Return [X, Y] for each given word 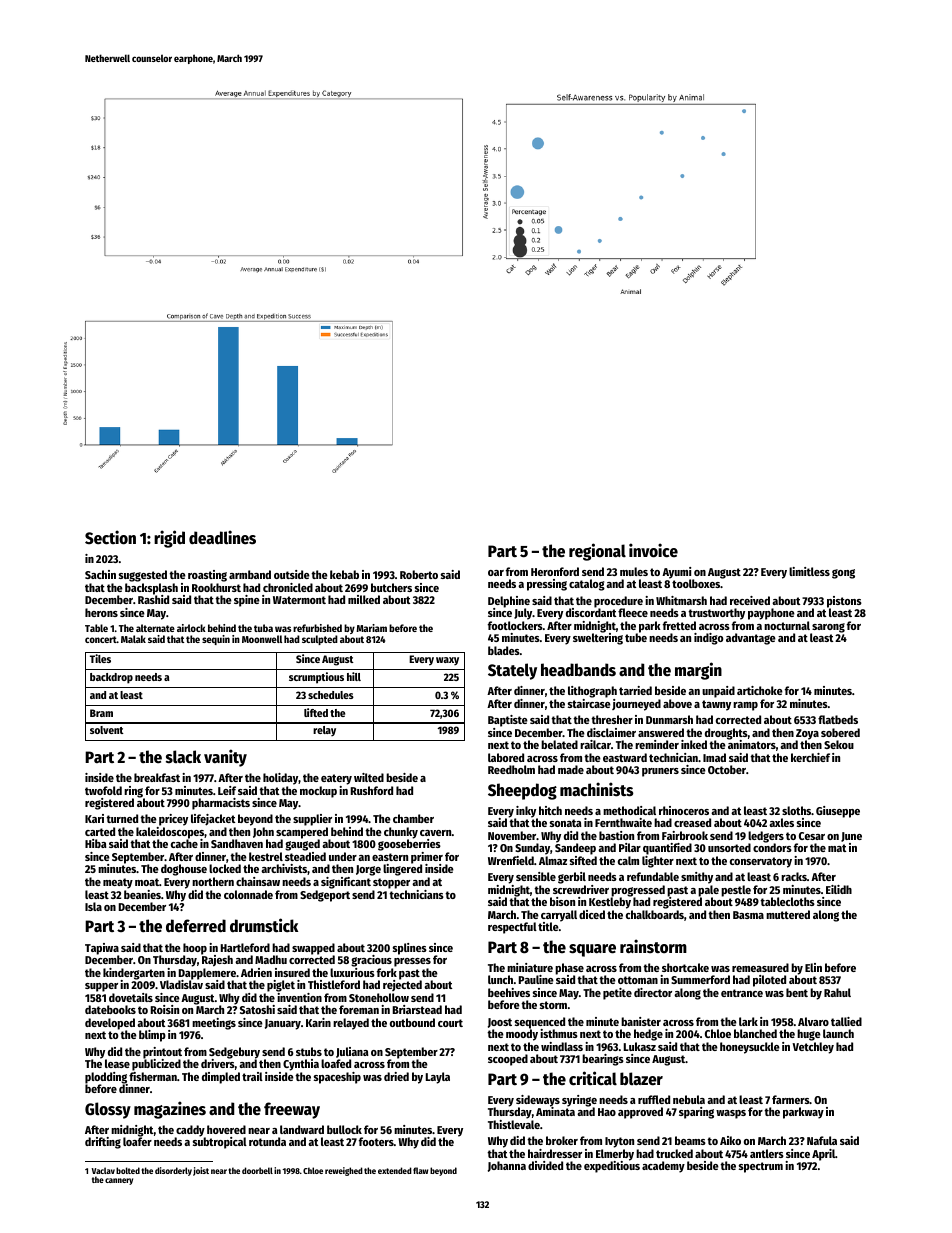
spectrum [761, 1167]
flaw [420, 1170]
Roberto [419, 574]
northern [213, 881]
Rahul [837, 992]
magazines [170, 1110]
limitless [809, 571]
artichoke [760, 690]
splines [410, 949]
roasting [207, 576]
